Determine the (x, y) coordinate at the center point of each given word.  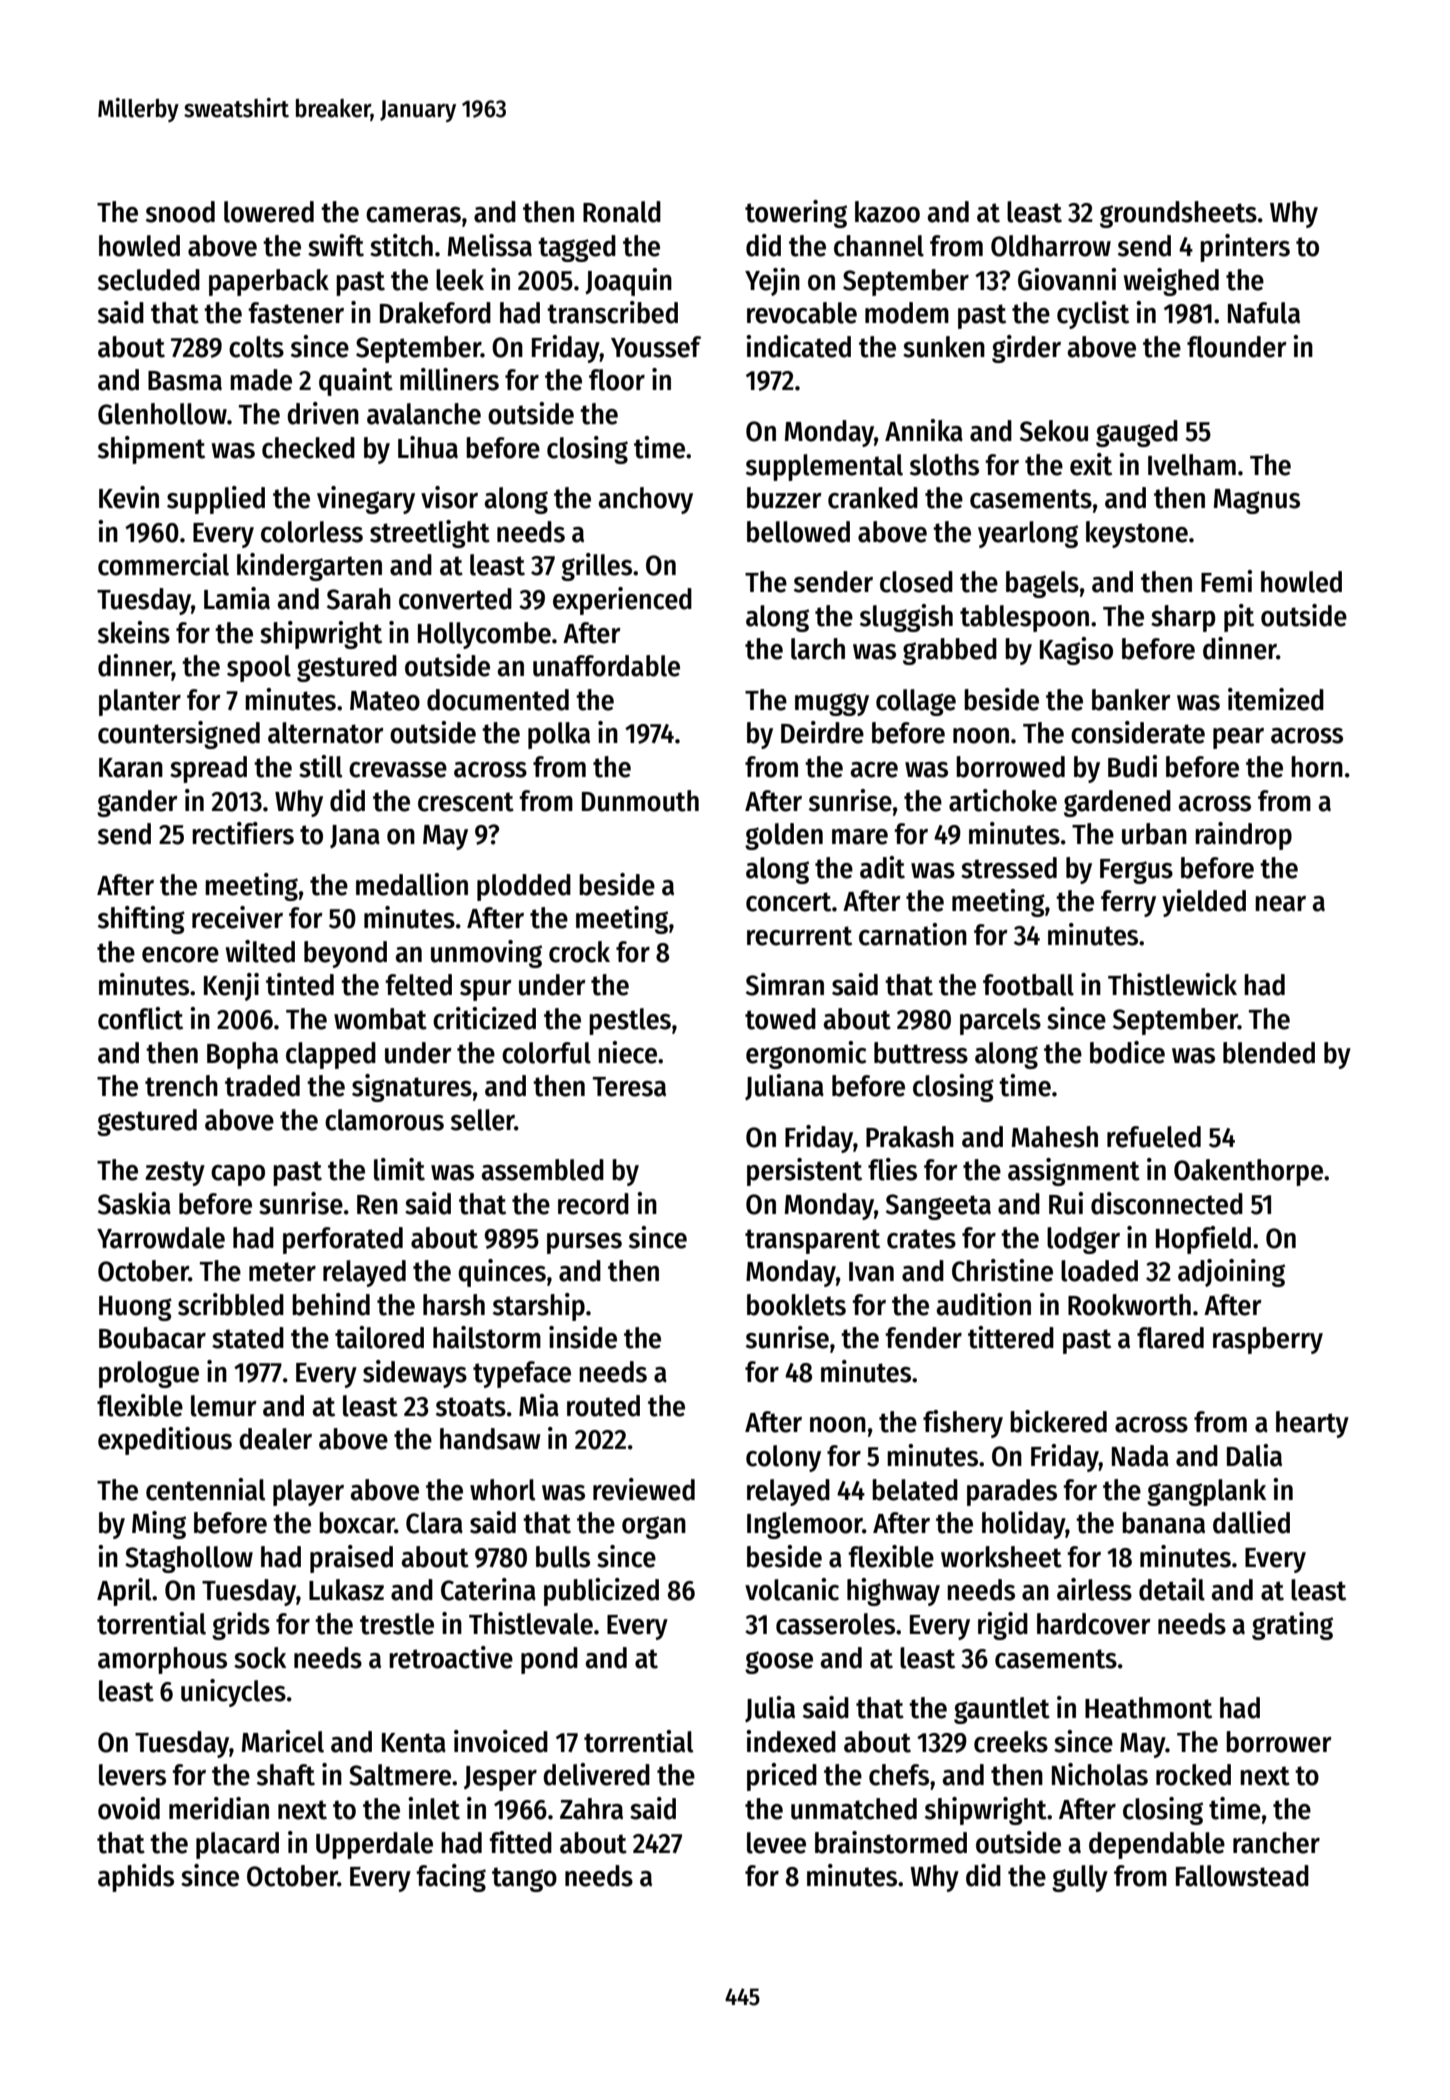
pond (549, 1660)
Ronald (622, 212)
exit (1091, 464)
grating (1292, 1626)
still (321, 766)
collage (916, 702)
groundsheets (1178, 214)
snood (180, 212)
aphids (136, 1878)
